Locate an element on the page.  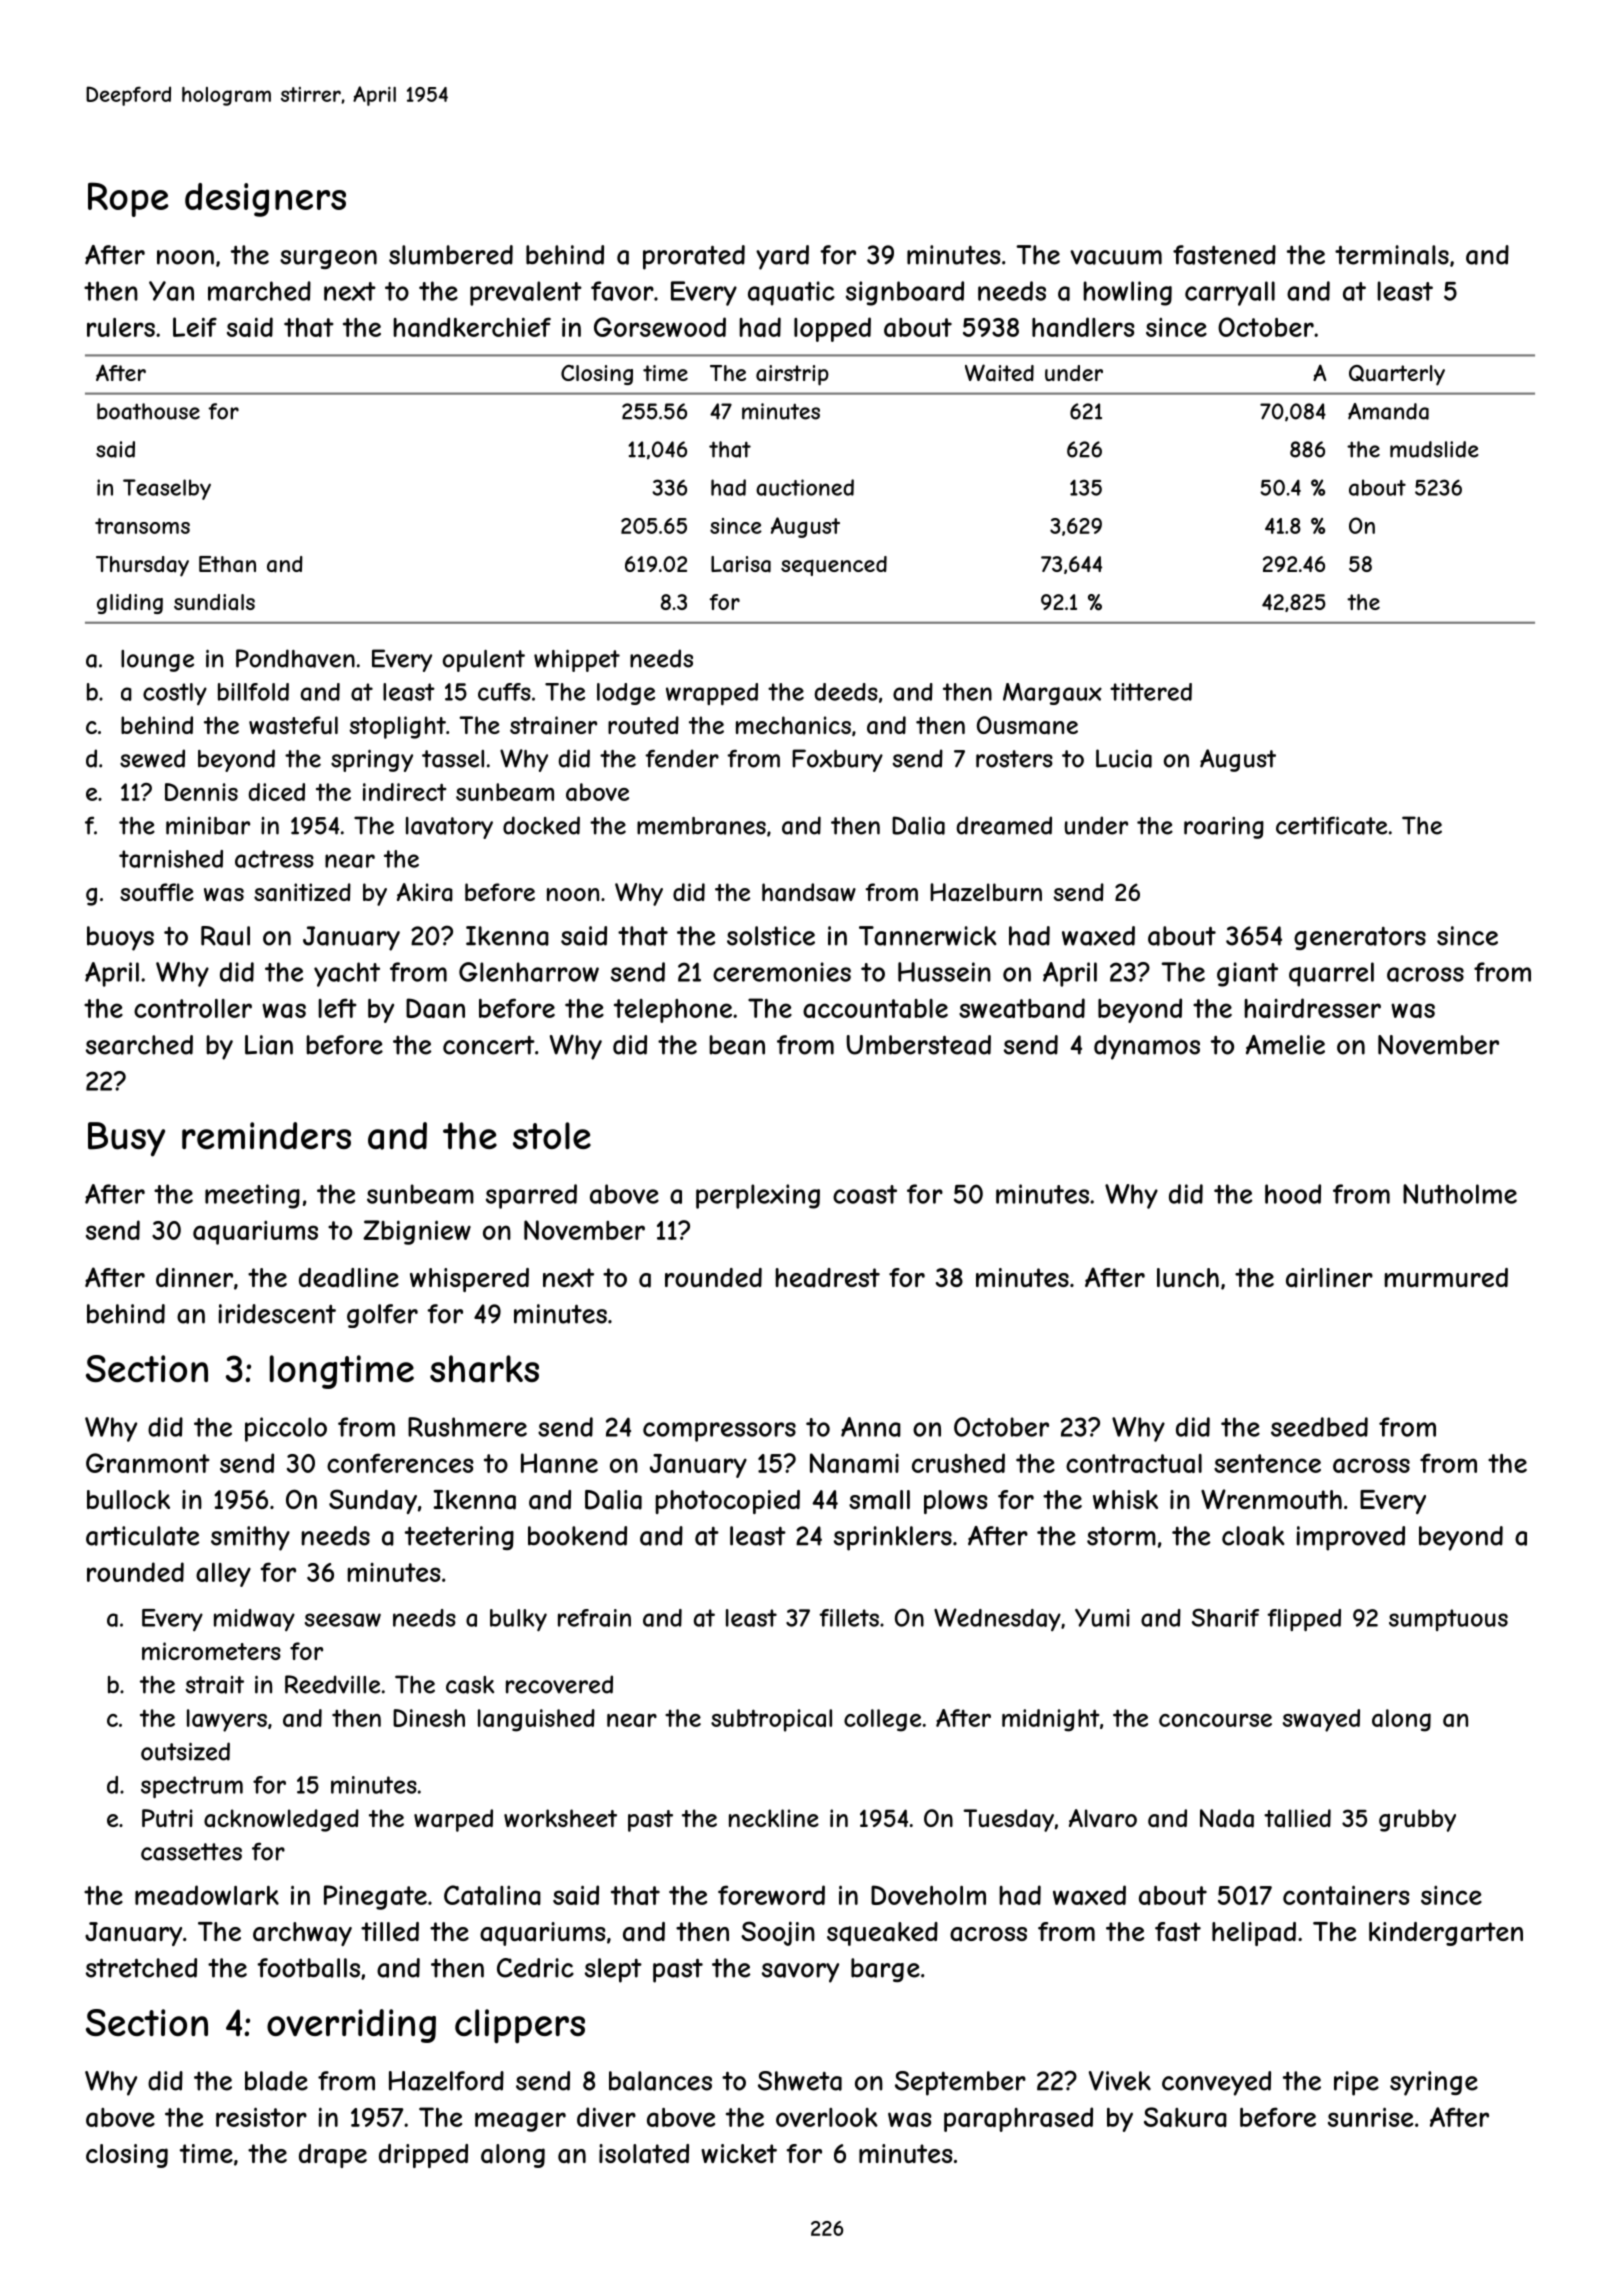
September is located at coordinates (960, 2083).
